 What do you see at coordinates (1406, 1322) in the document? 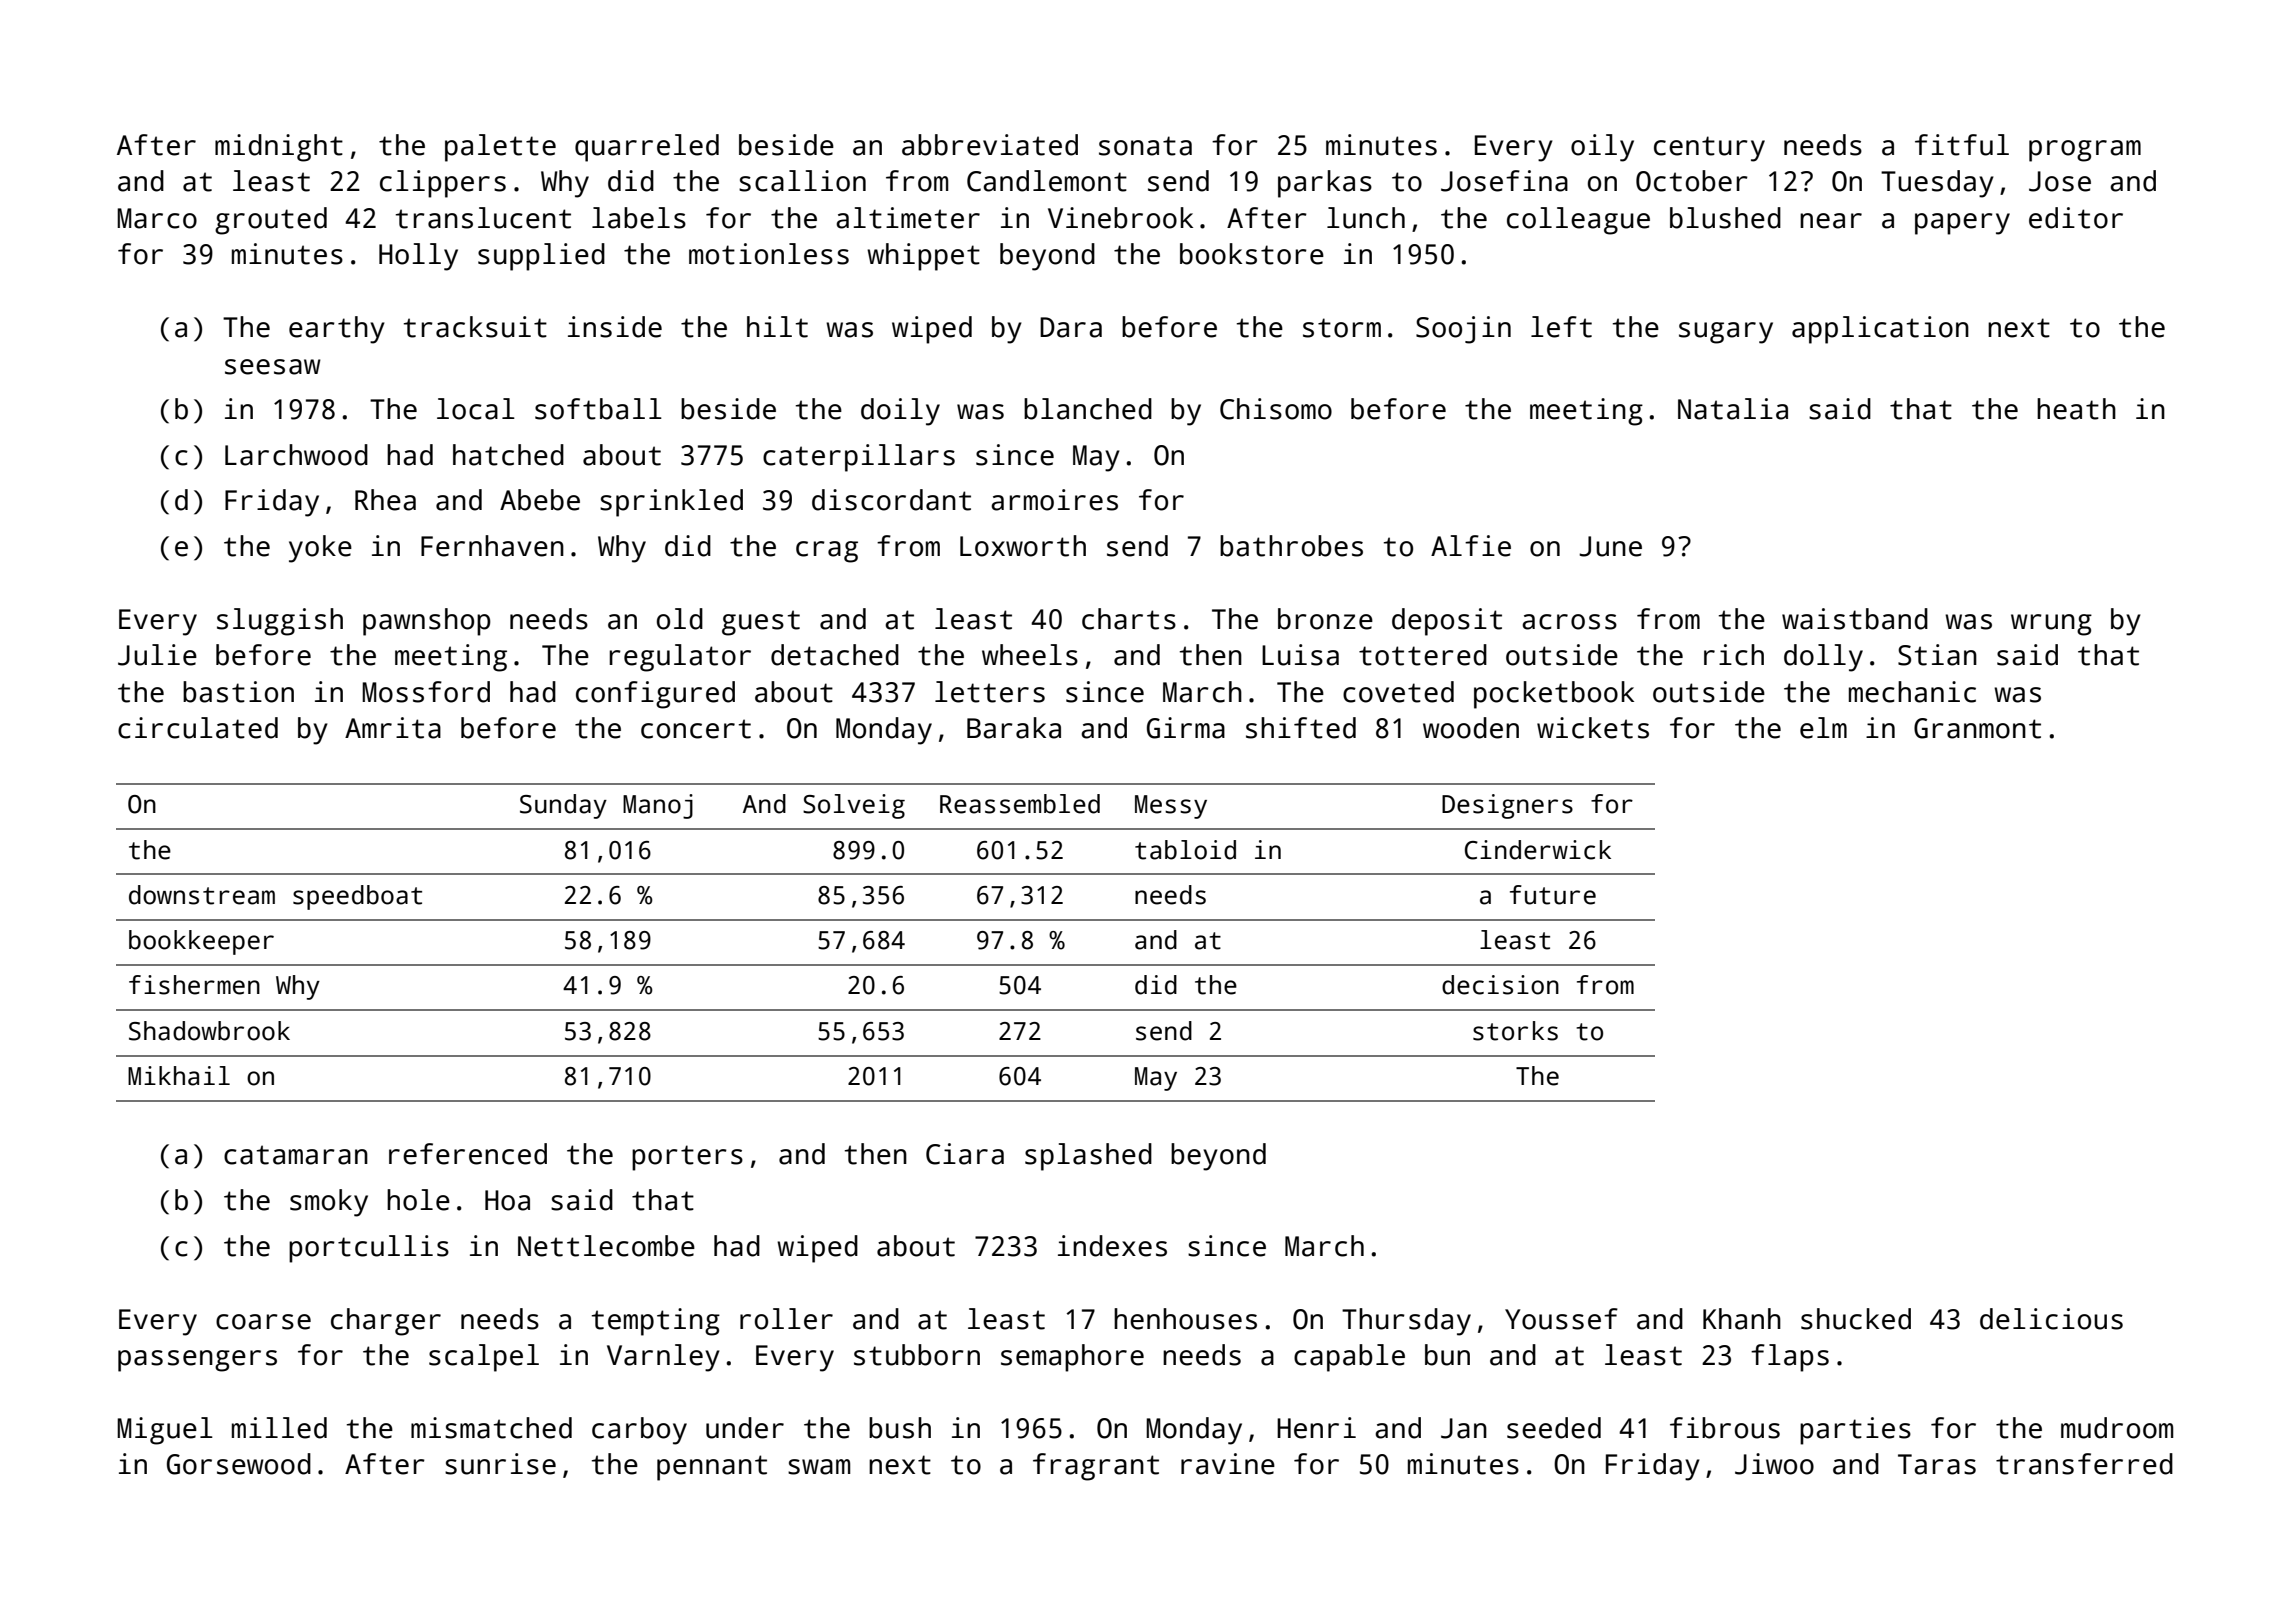
I see `Thursday` at bounding box center [1406, 1322].
